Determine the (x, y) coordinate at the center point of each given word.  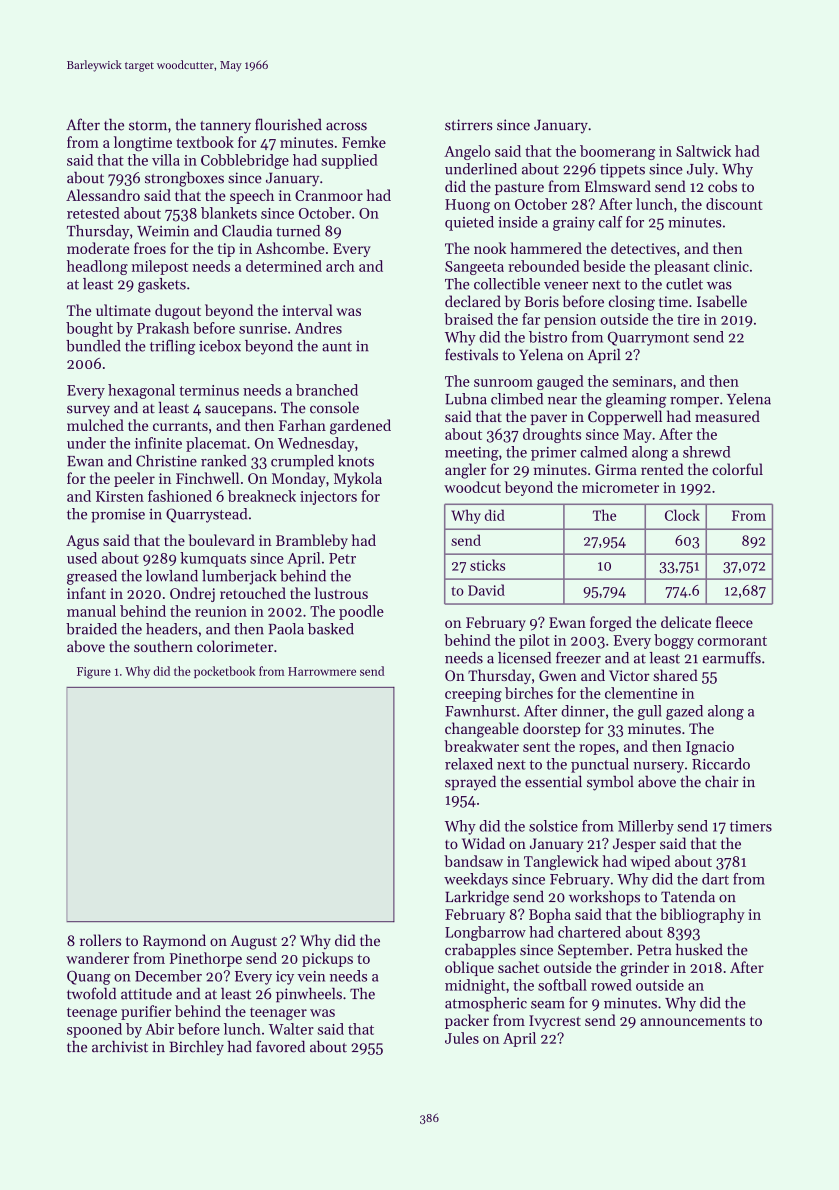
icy (285, 978)
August (253, 942)
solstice (553, 826)
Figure (94, 673)
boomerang (617, 152)
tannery (225, 127)
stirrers (469, 125)
